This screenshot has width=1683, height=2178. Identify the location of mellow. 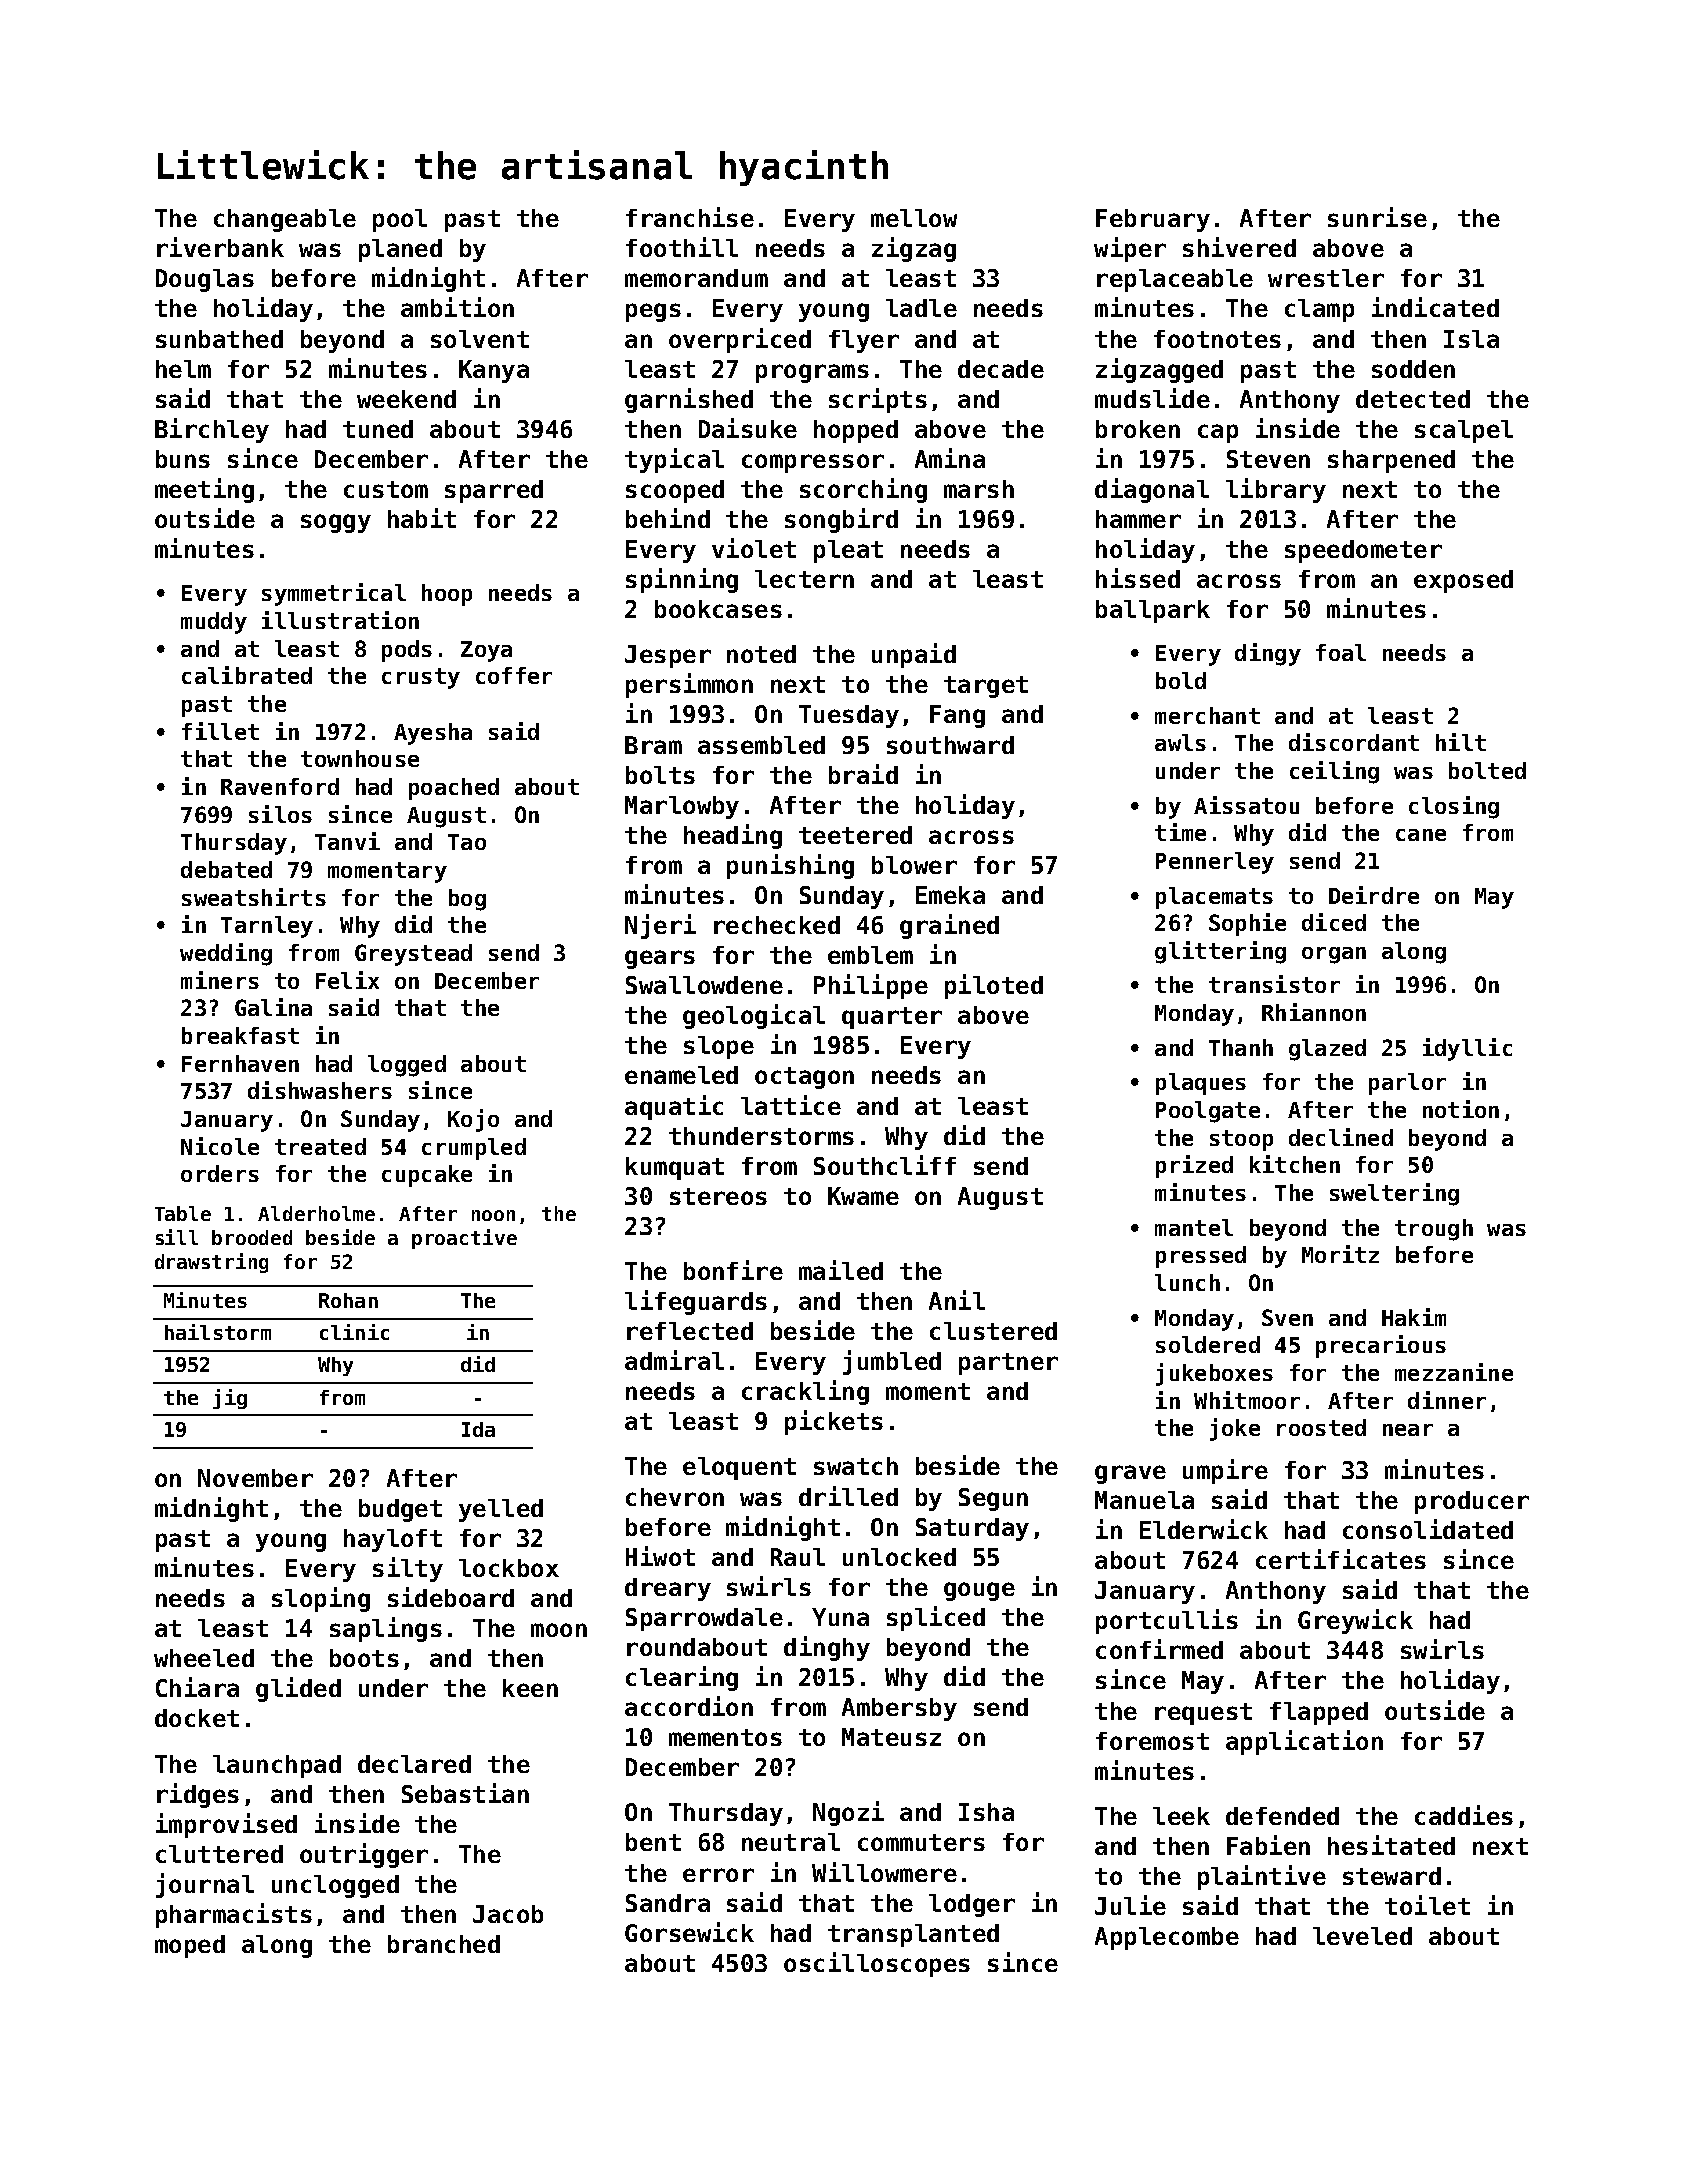
(914, 218).
